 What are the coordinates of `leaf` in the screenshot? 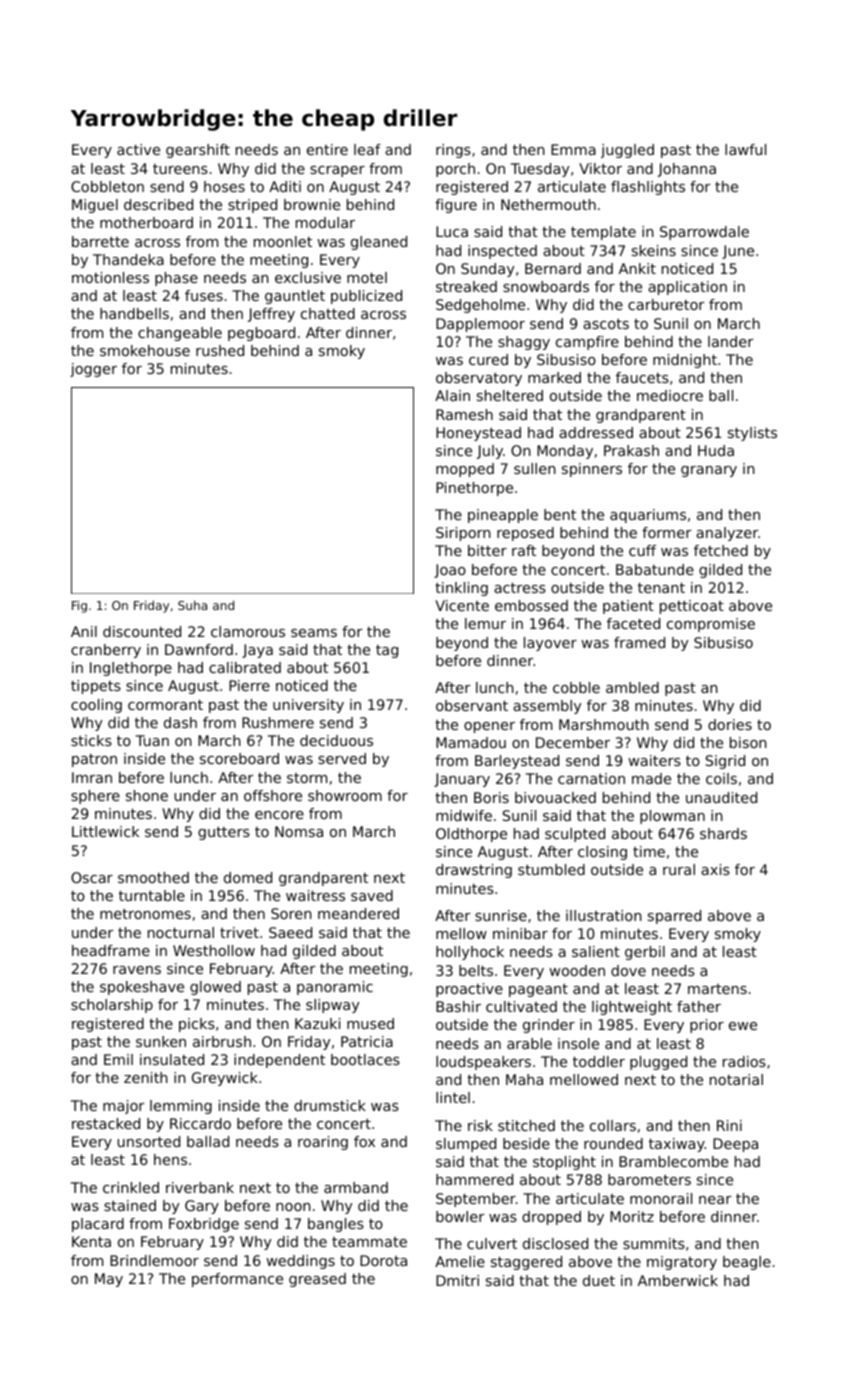 It's located at (367, 149).
